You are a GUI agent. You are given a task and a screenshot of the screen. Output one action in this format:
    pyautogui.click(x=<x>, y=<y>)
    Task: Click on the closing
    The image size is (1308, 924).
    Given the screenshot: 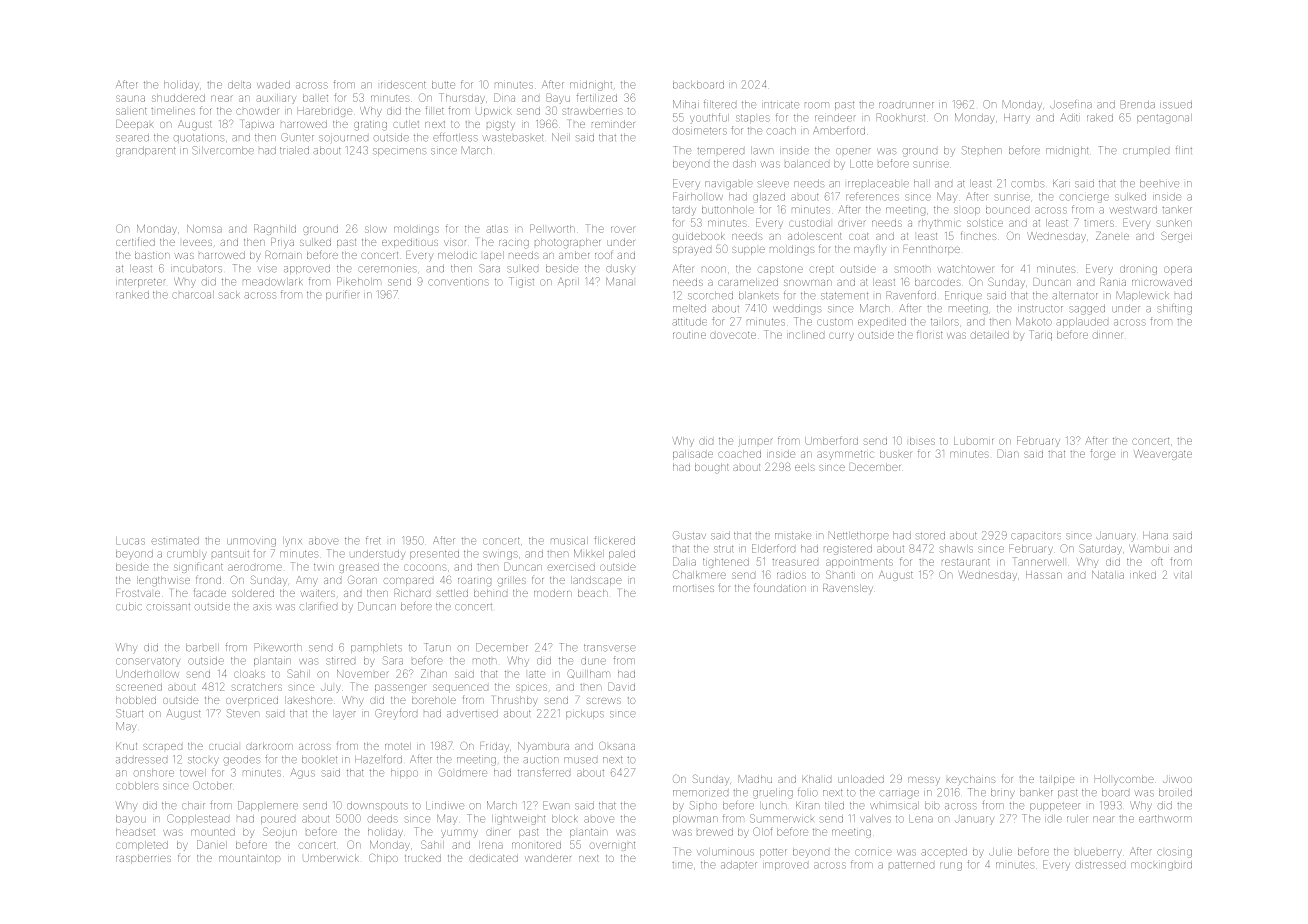 What is the action you would take?
    pyautogui.click(x=1174, y=853)
